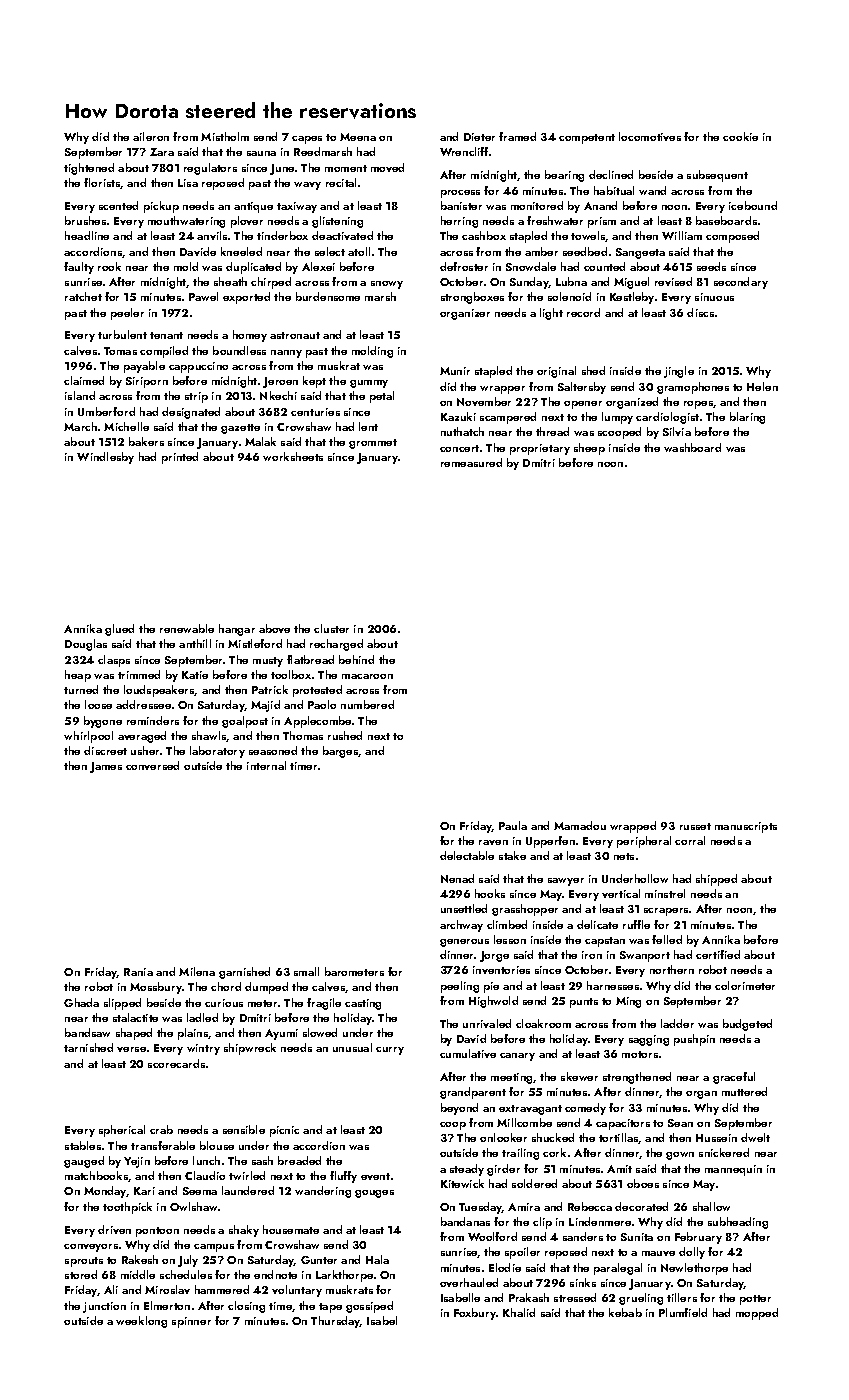 This screenshot has height=1400, width=849. What do you see at coordinates (187, 628) in the screenshot?
I see `renewable` at bounding box center [187, 628].
